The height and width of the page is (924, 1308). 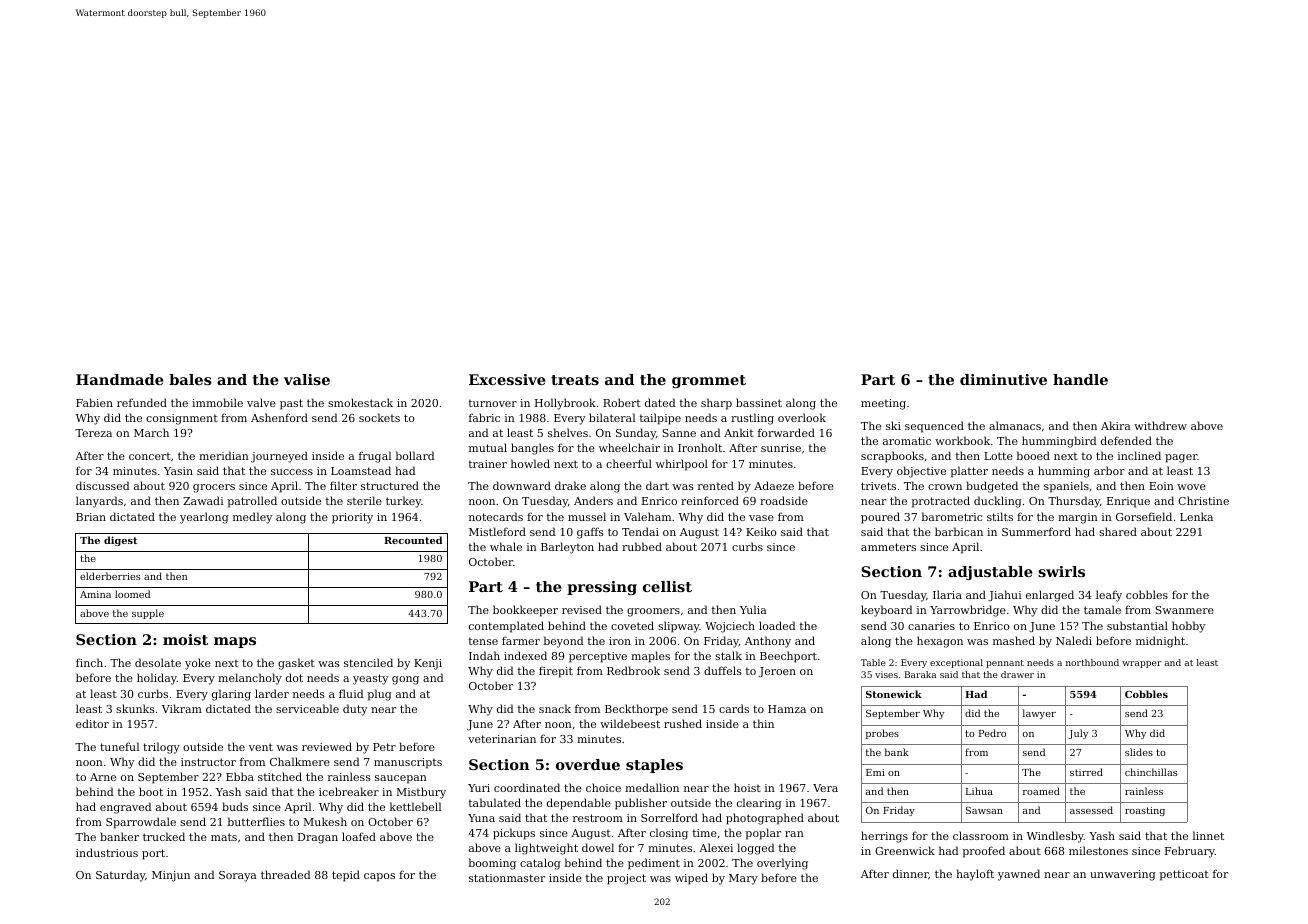 I want to click on keyboard, so click(x=887, y=611).
